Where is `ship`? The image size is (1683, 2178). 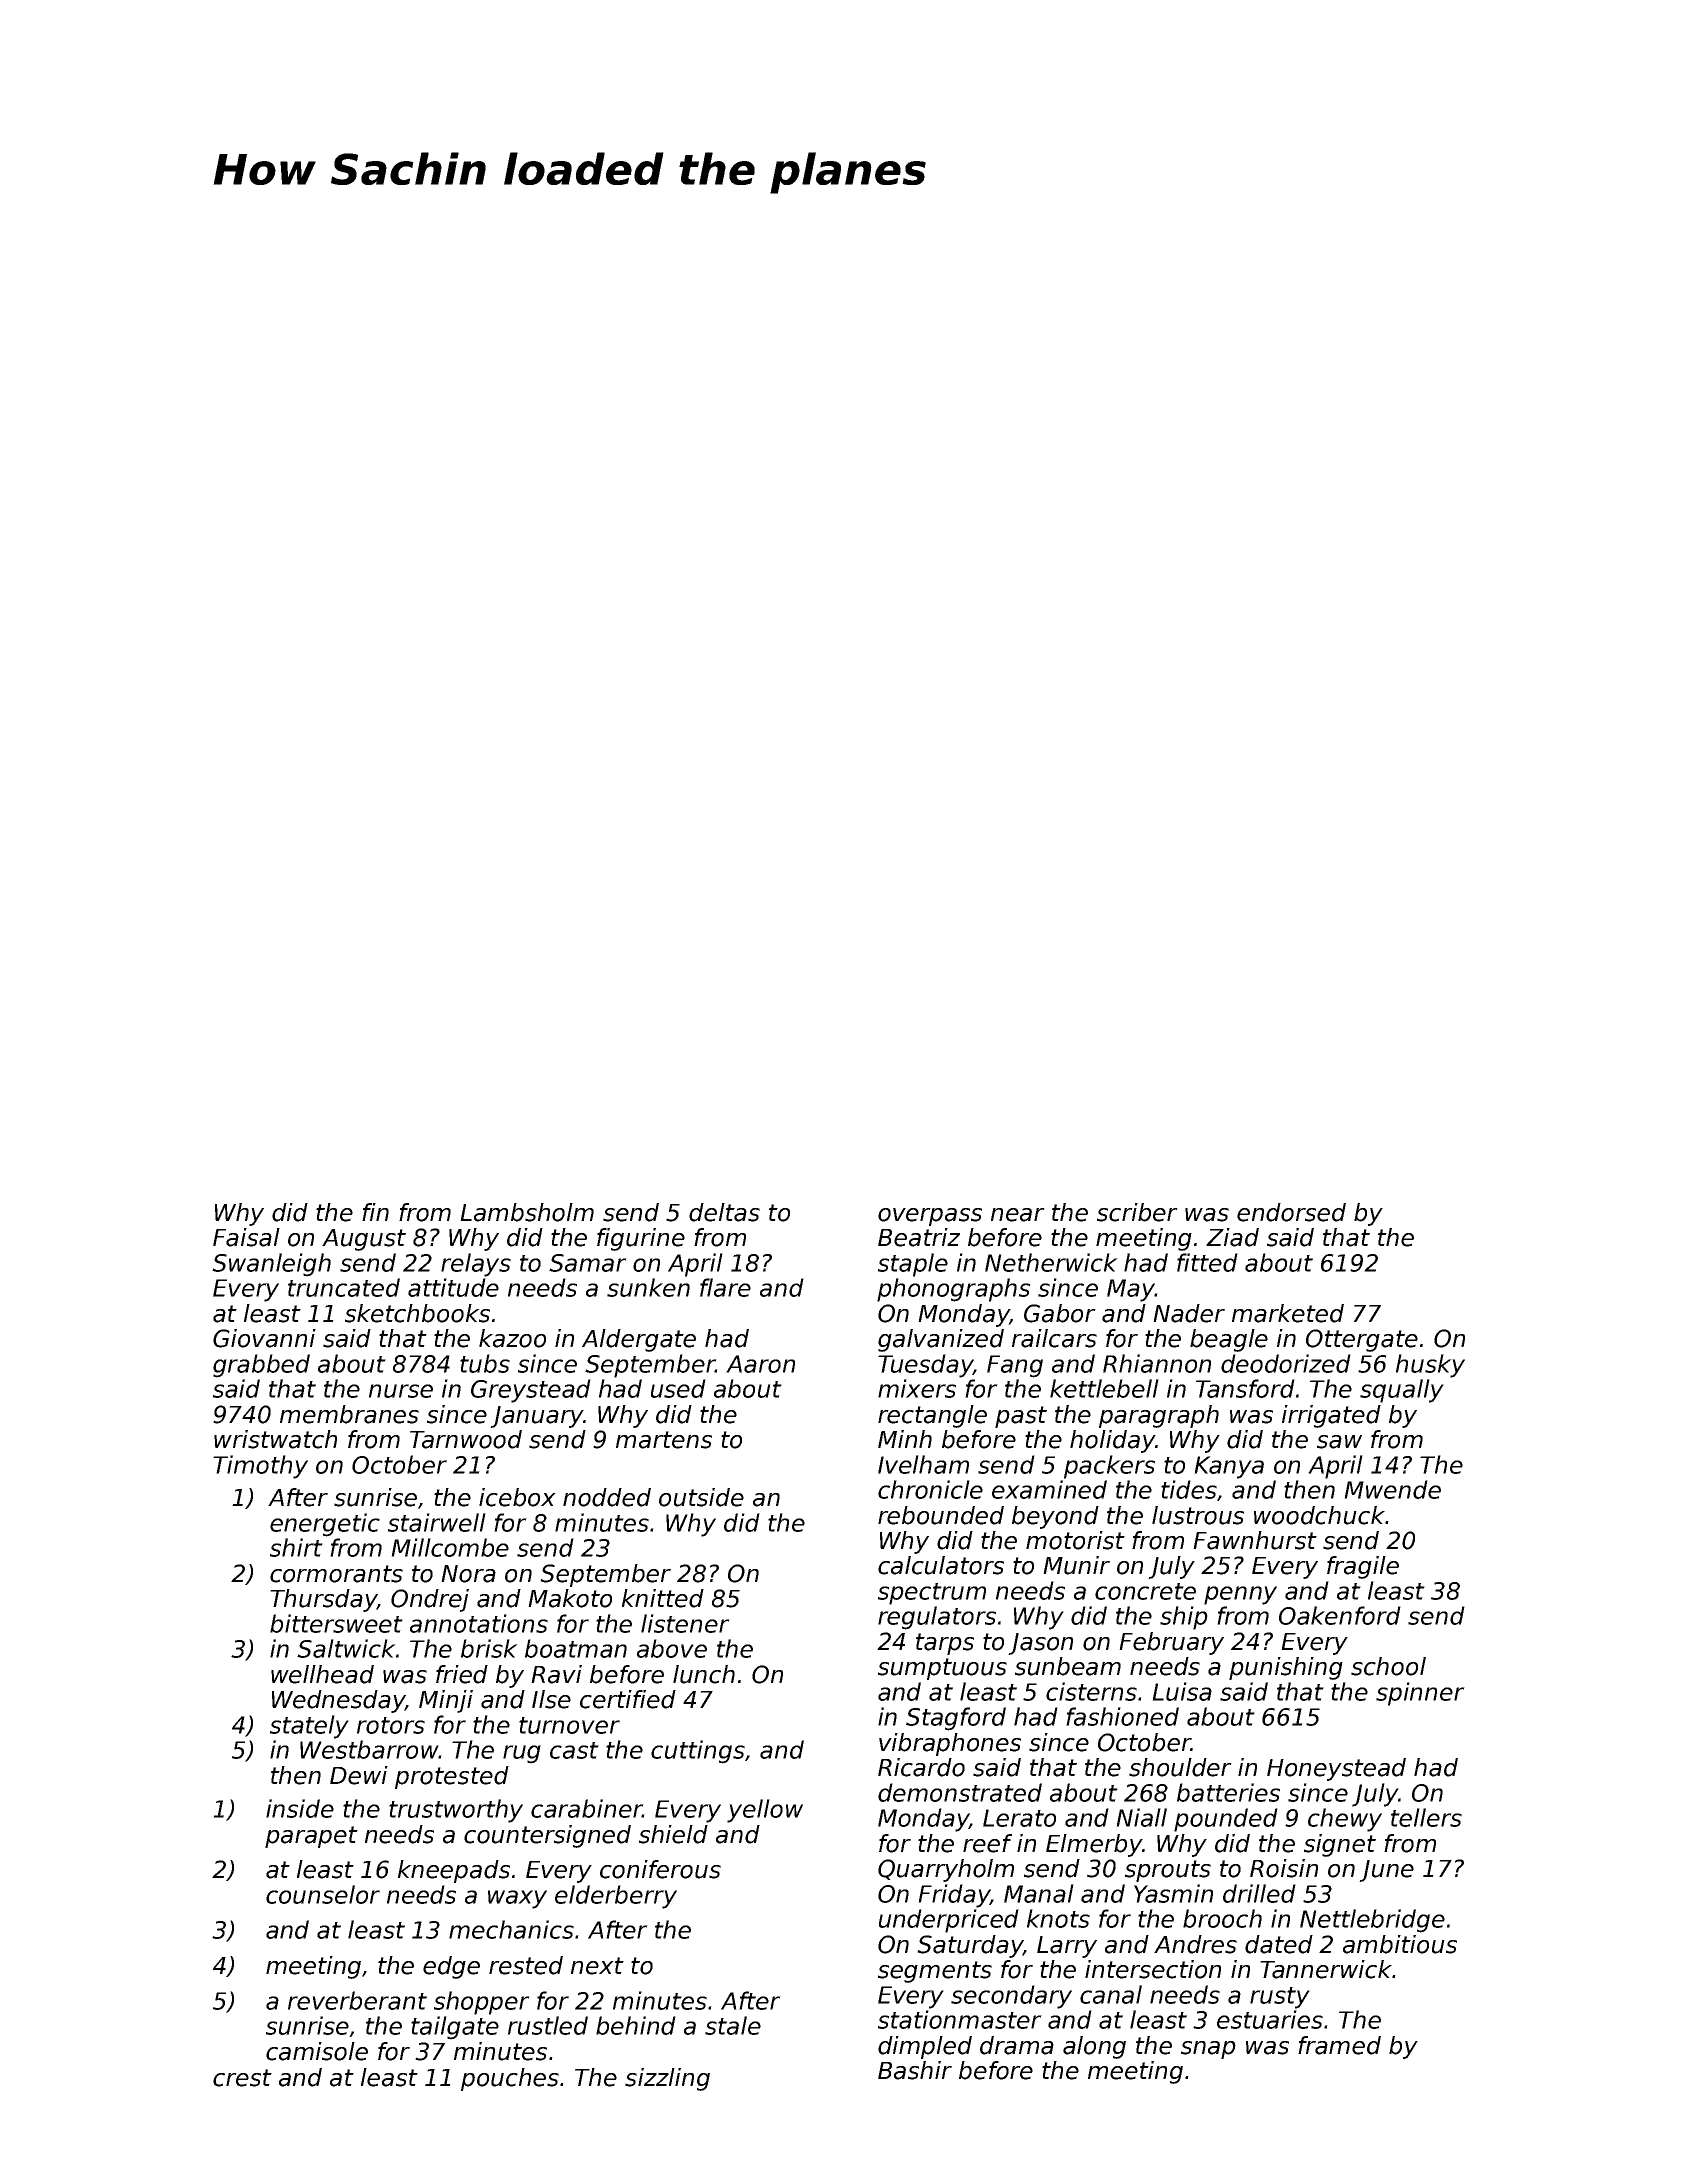
ship is located at coordinates (1184, 1618).
